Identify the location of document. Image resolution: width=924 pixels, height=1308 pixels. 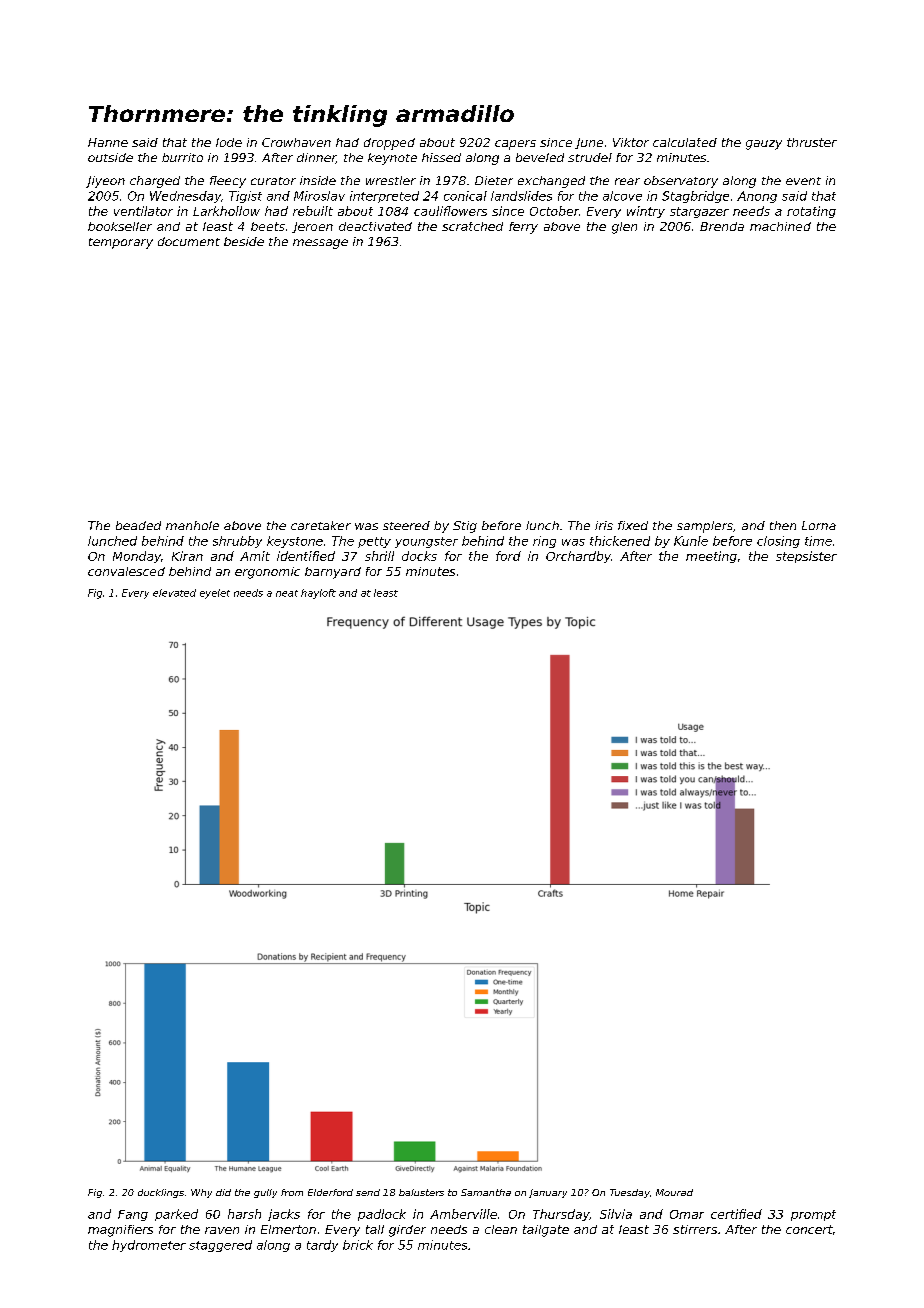
(189, 241).
